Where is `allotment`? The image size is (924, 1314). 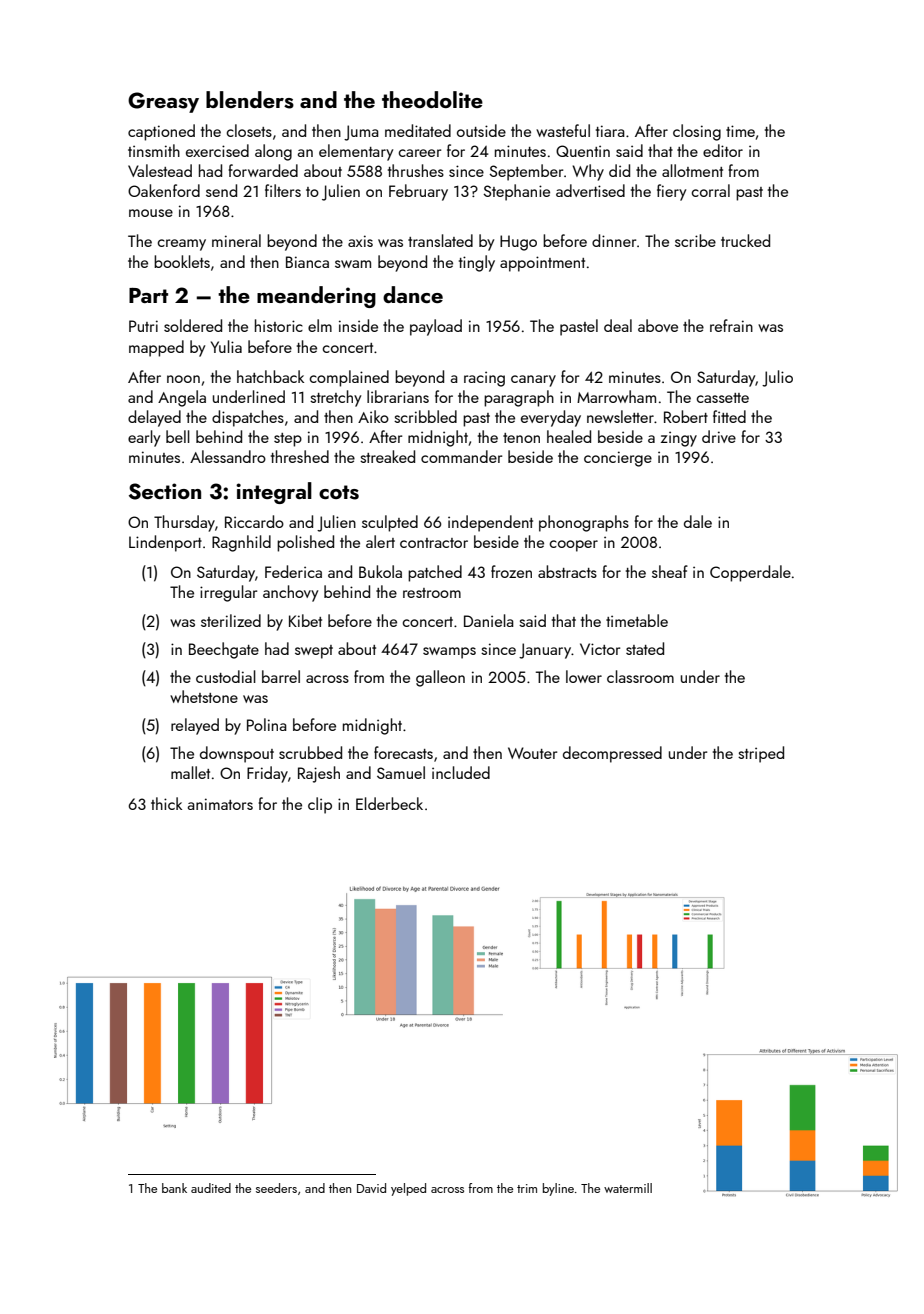
allotment is located at coordinates (692, 170).
